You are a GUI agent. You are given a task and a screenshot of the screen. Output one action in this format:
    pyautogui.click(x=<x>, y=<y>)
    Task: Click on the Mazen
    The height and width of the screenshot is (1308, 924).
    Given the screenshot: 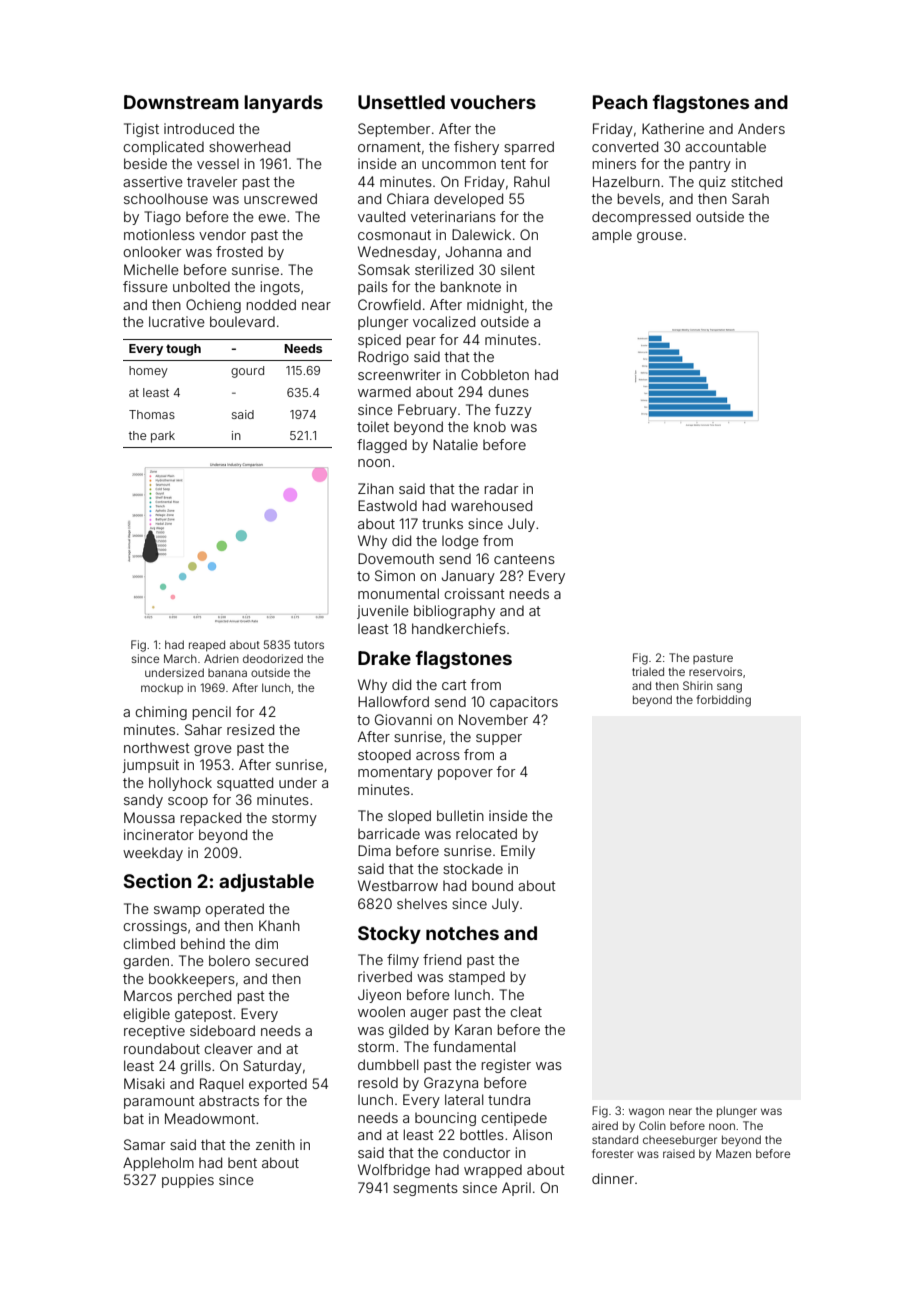 What is the action you would take?
    pyautogui.click(x=733, y=1153)
